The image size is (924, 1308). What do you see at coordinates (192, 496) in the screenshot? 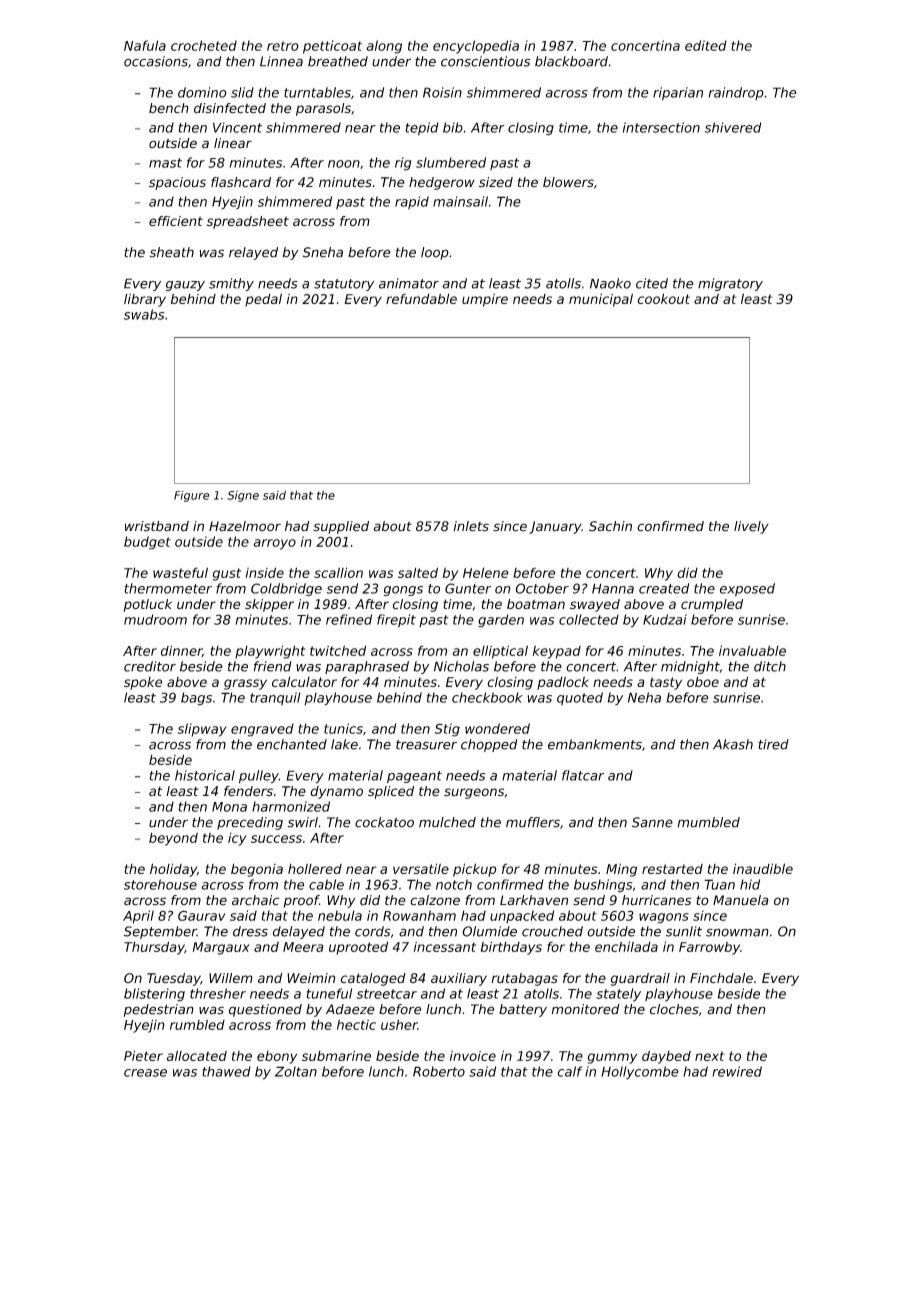
I see `Figure` at bounding box center [192, 496].
